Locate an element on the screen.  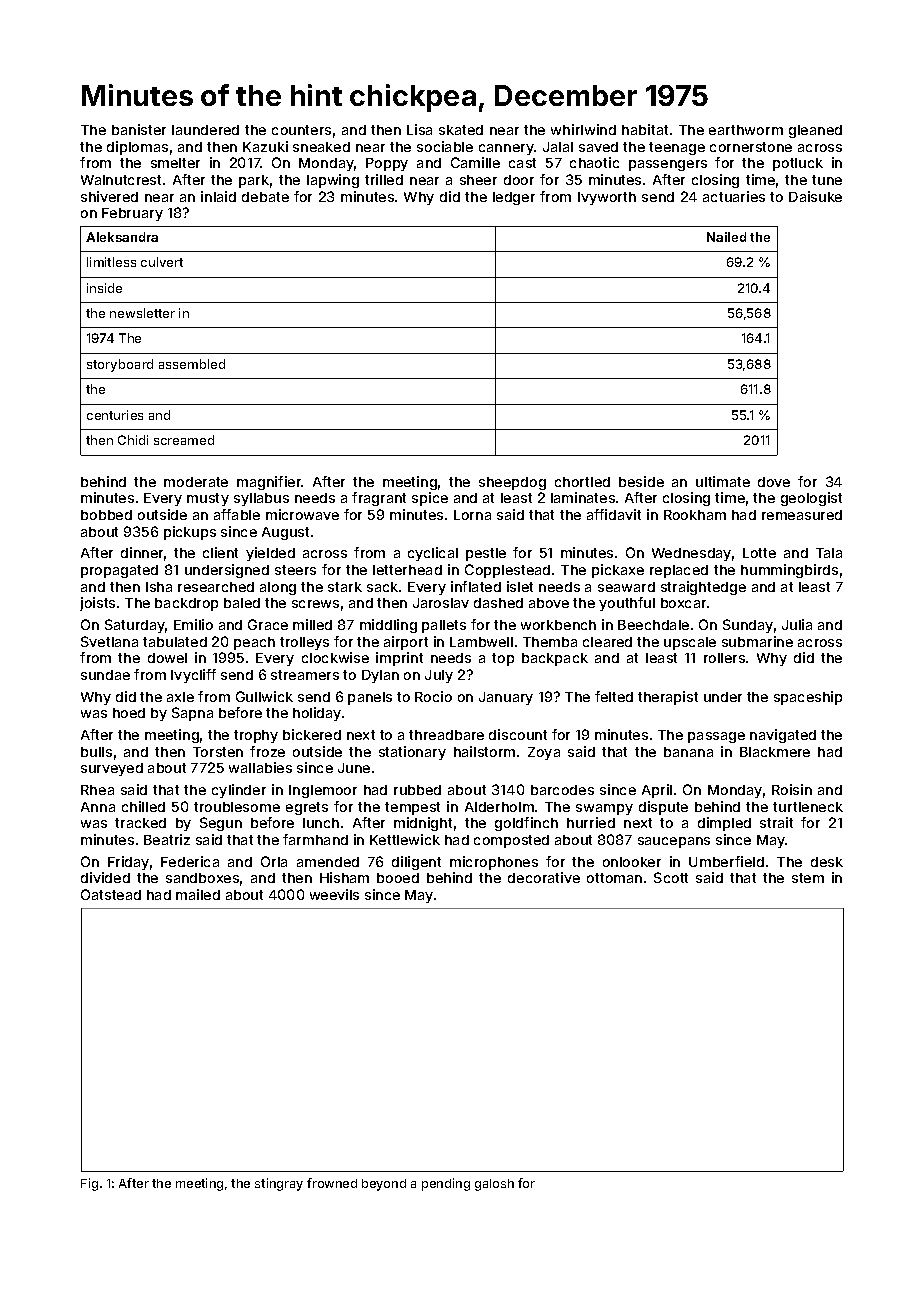
decorative is located at coordinates (544, 877).
